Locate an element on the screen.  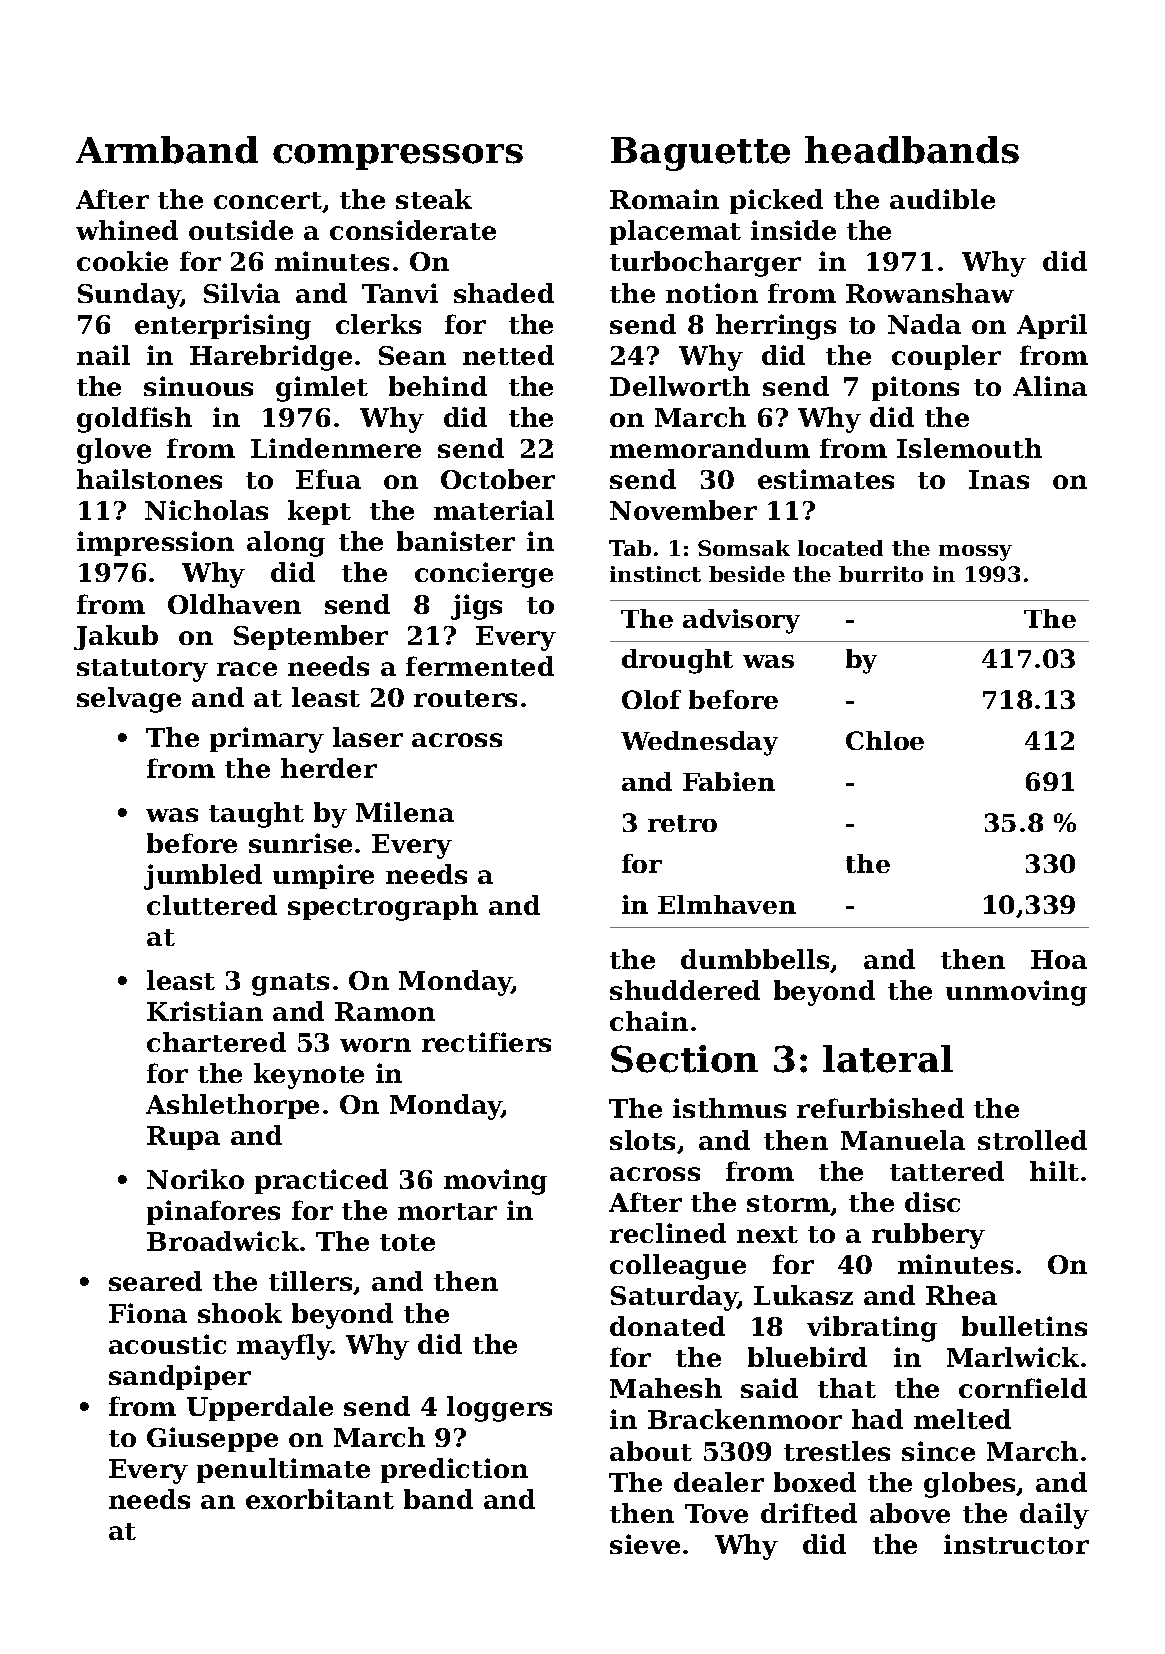
Section is located at coordinates (684, 1059).
